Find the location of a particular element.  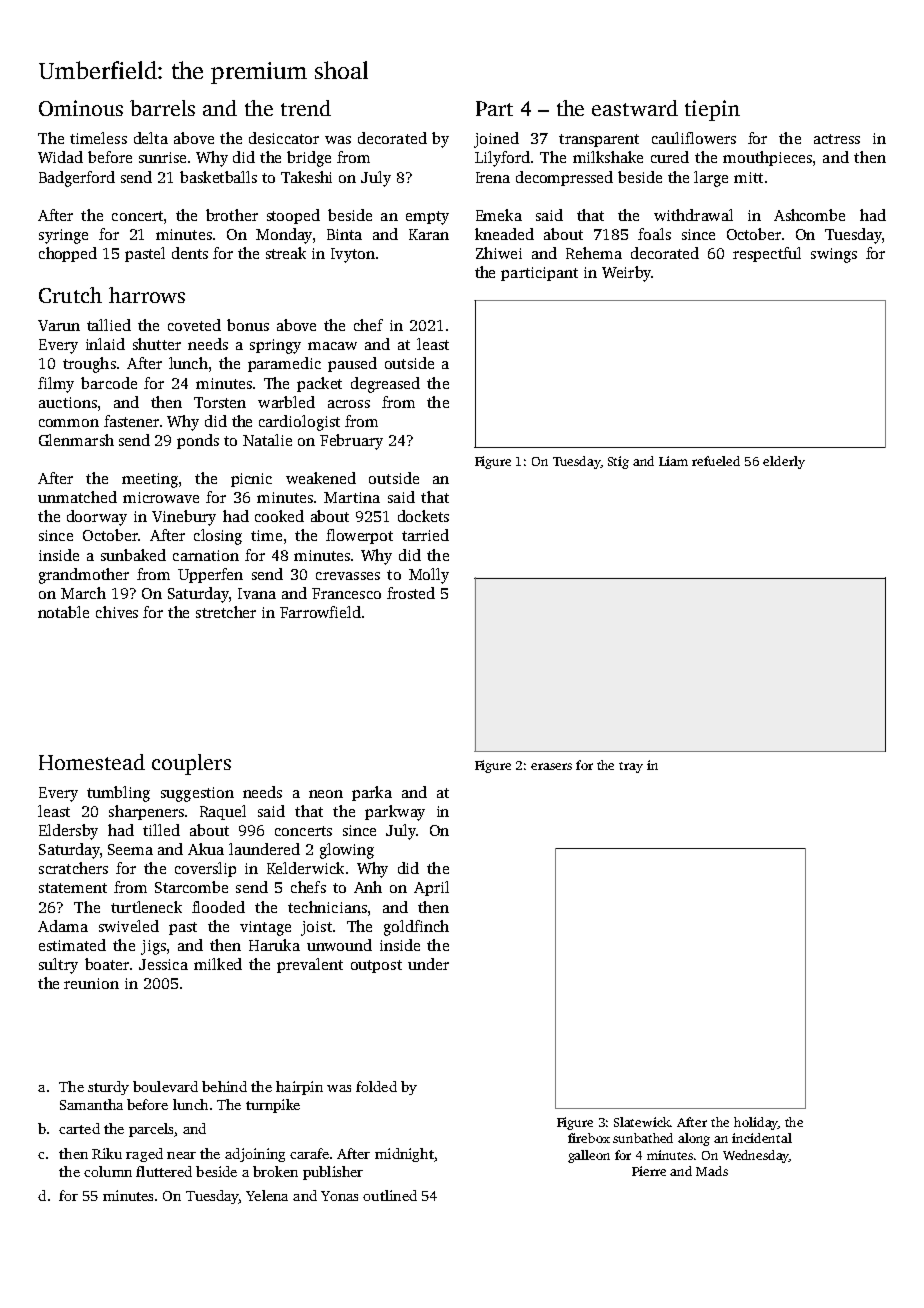

Riku is located at coordinates (107, 1153).
